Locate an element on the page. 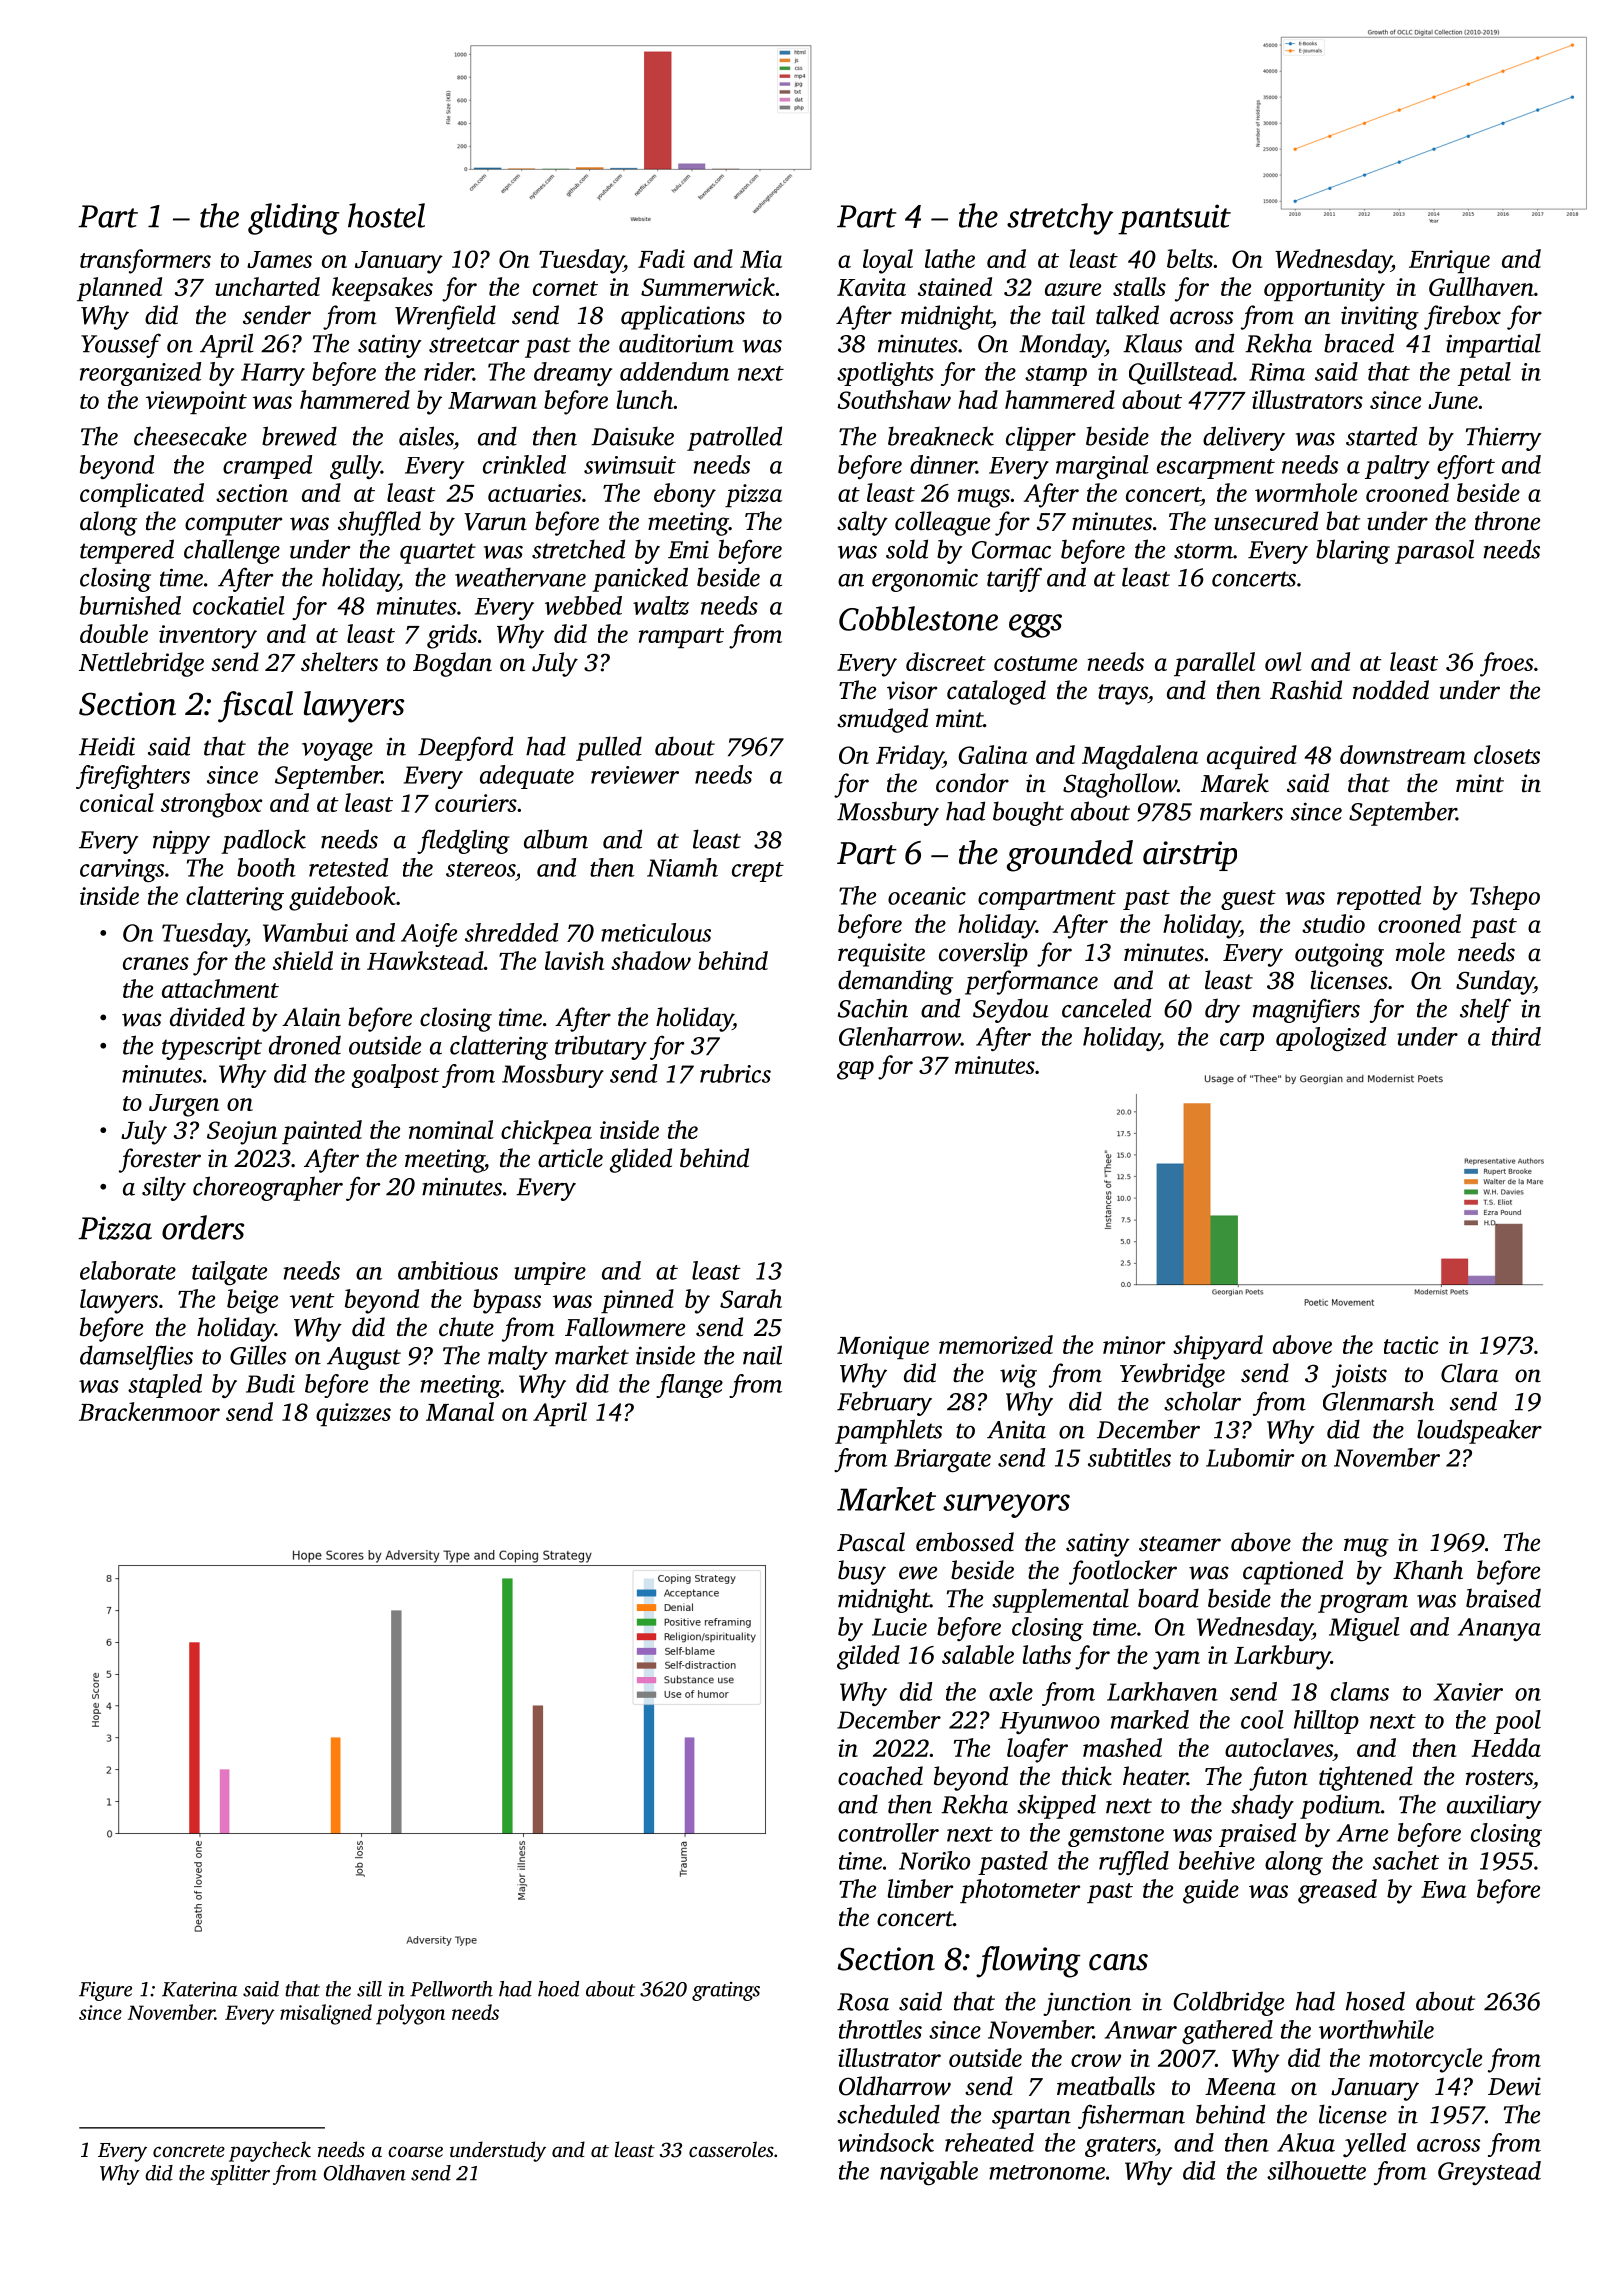 The height and width of the document is (2292, 1620). complicated is located at coordinates (142, 495).
